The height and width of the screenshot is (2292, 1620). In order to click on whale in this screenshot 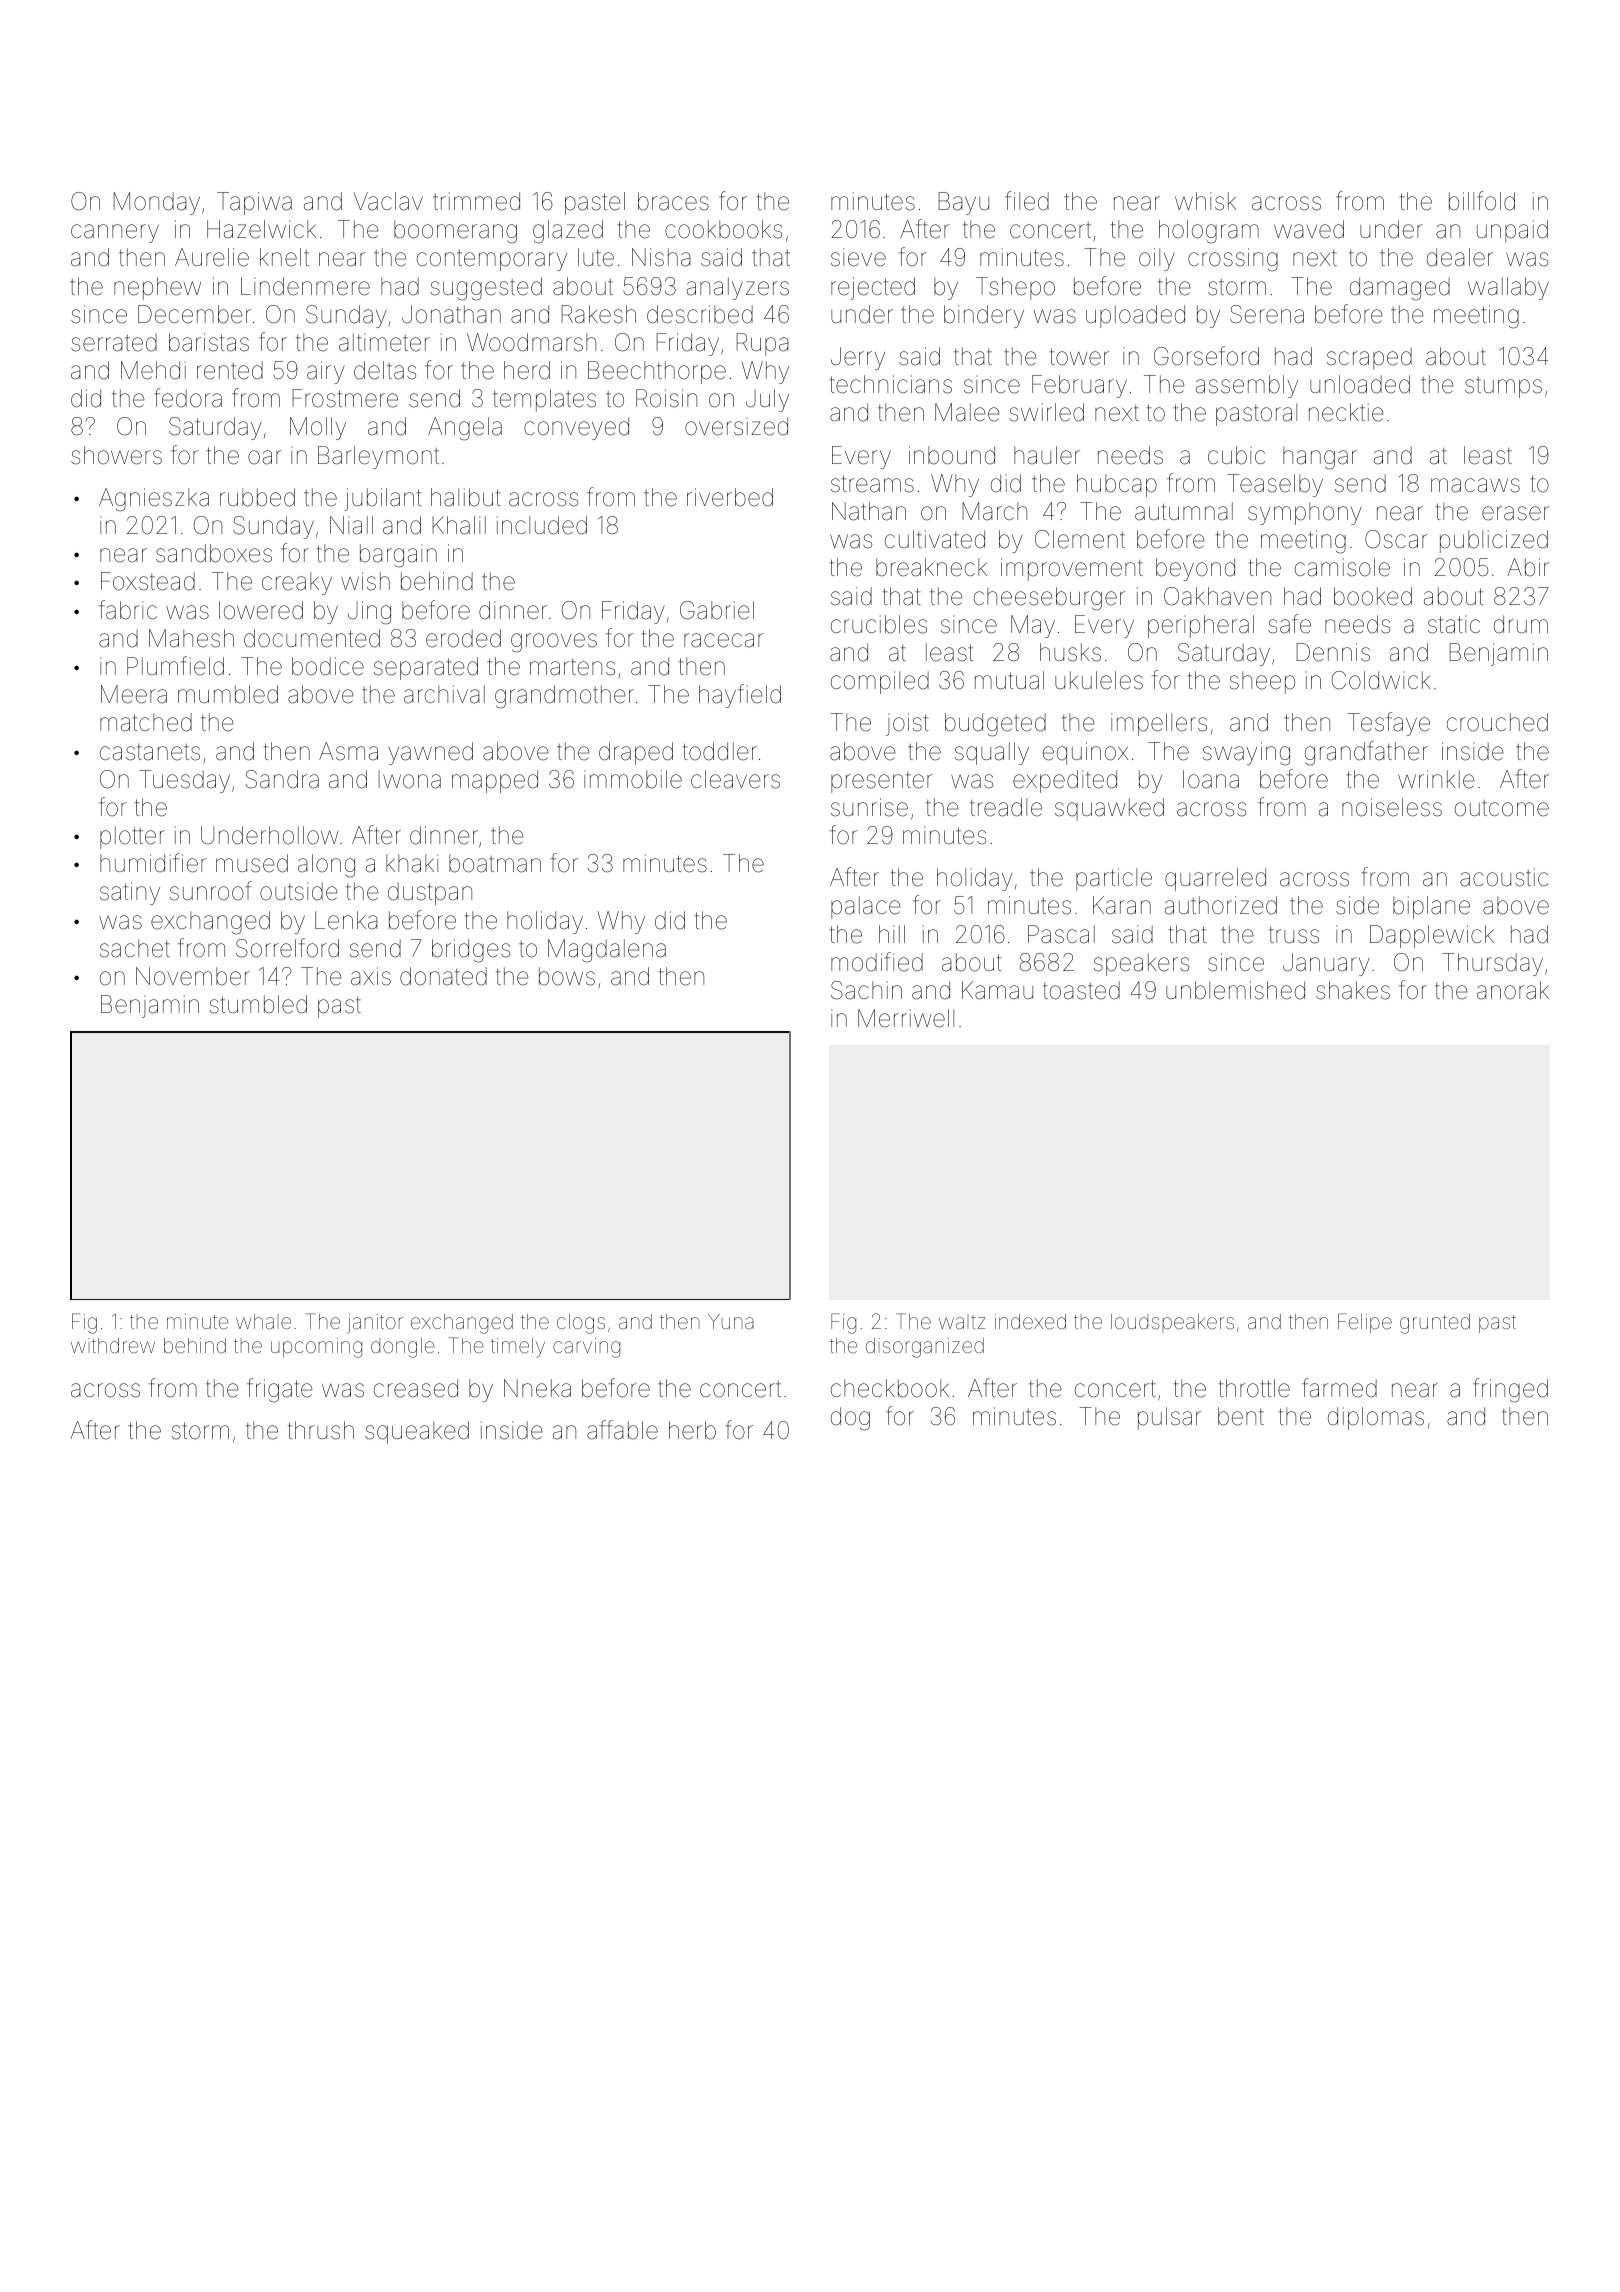, I will do `click(263, 1321)`.
